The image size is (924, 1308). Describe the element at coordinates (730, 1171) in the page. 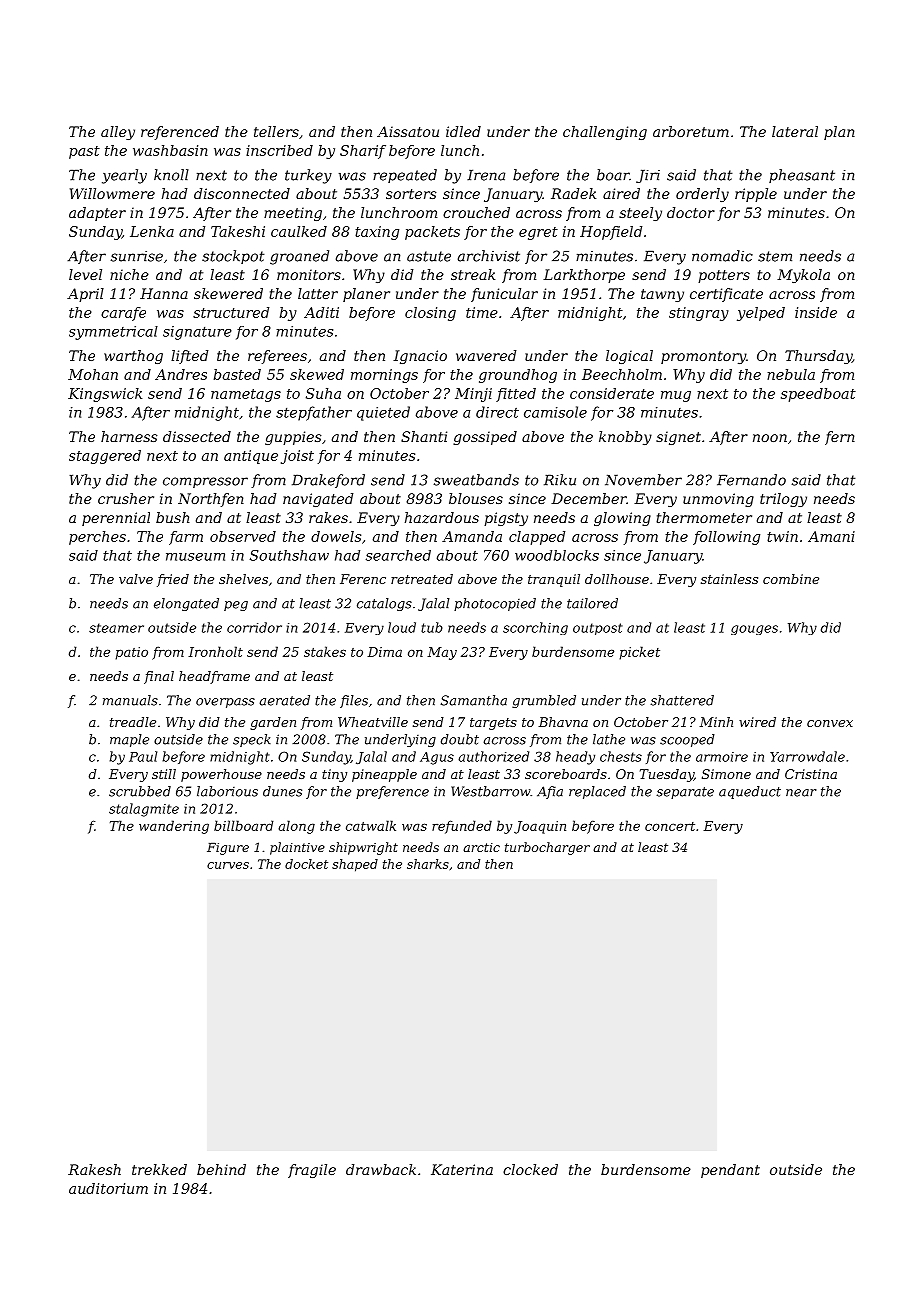

I see `pendant` at that location.
